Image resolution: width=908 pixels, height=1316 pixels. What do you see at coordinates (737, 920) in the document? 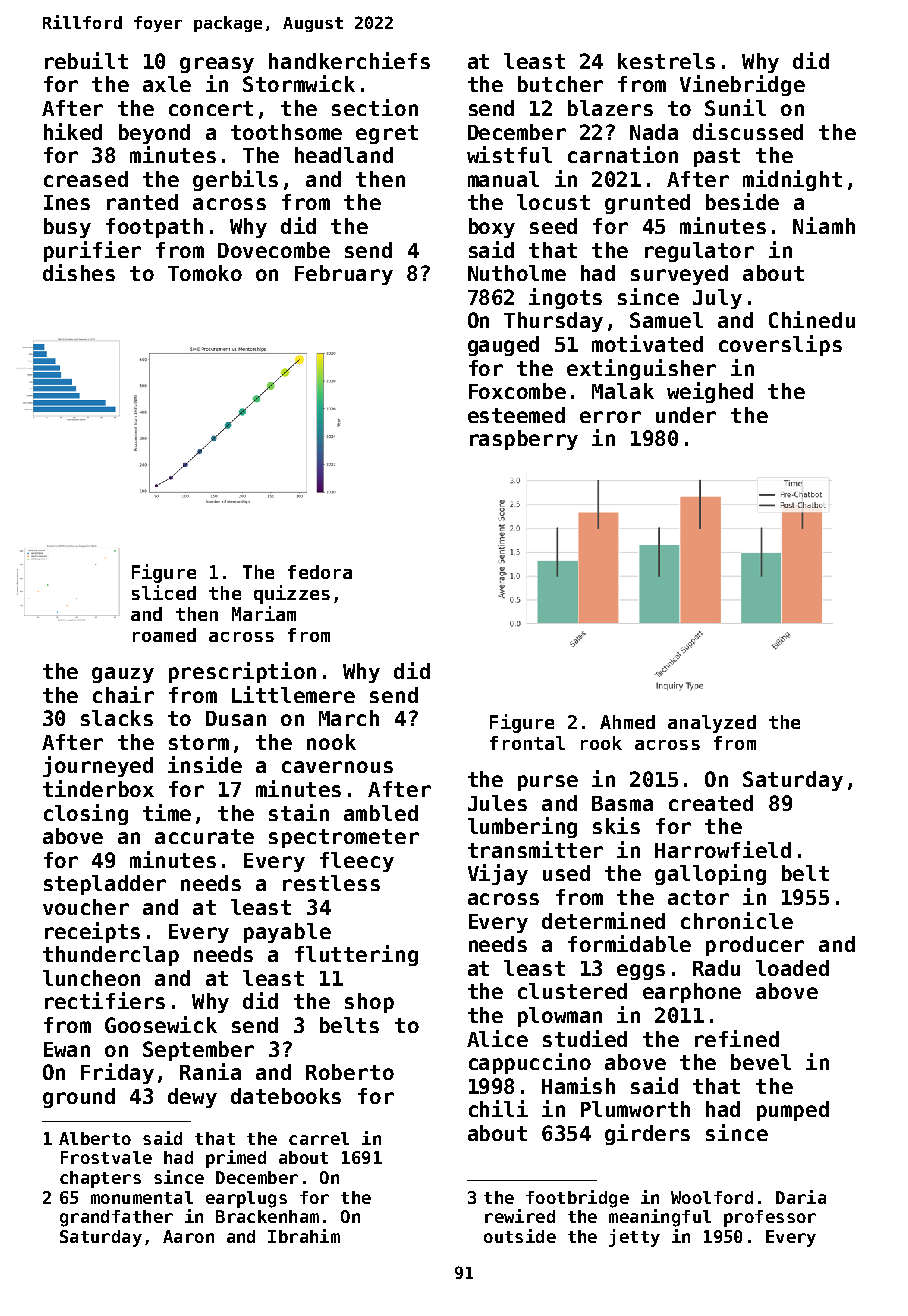
I see `chronicle` at bounding box center [737, 920].
